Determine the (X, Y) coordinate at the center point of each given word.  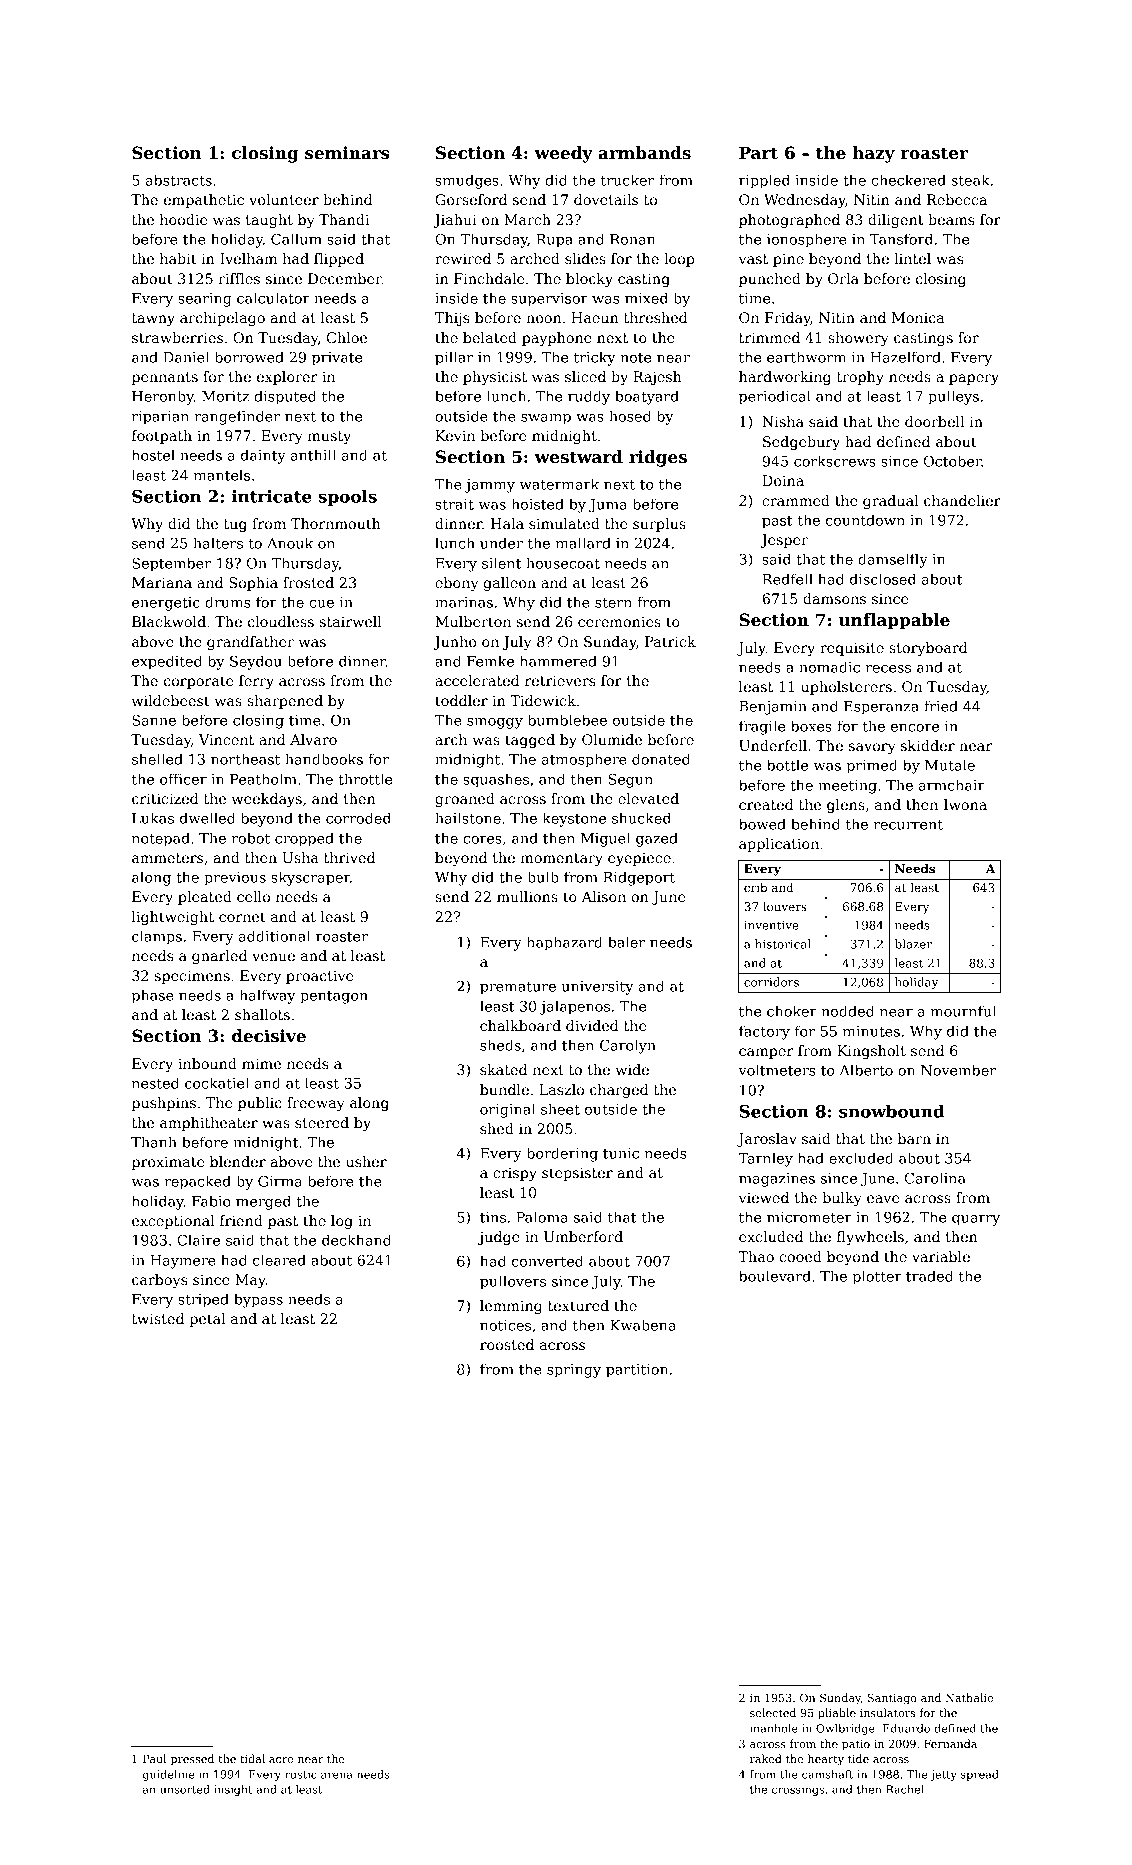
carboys (159, 1281)
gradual (890, 502)
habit (178, 258)
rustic (301, 1774)
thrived (349, 857)
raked (766, 1758)
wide (632, 1069)
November (958, 1070)
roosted (507, 1344)
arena (337, 1775)
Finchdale (489, 278)
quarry (976, 1220)
